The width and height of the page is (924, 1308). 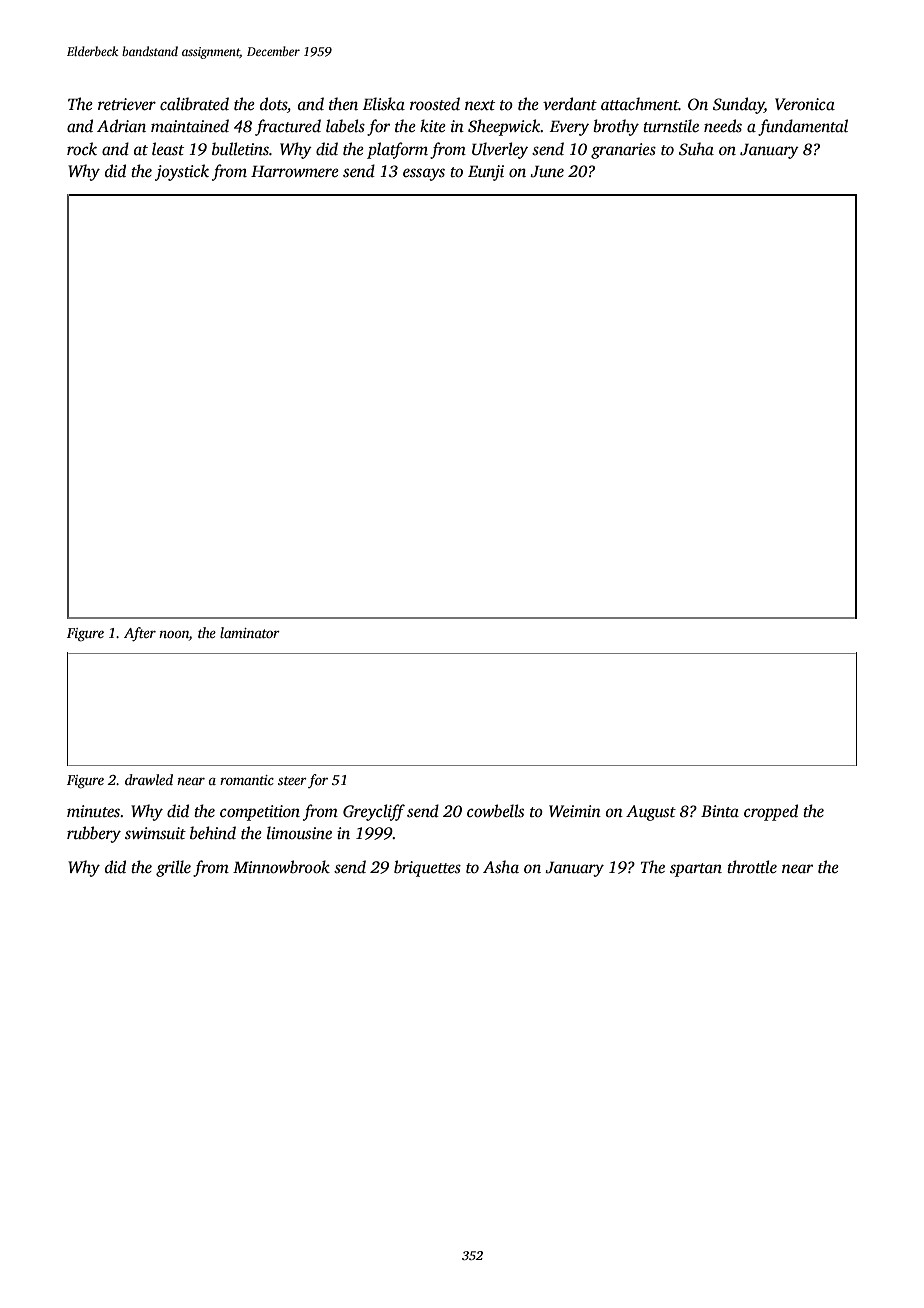 What do you see at coordinates (260, 813) in the page?
I see `competition` at bounding box center [260, 813].
